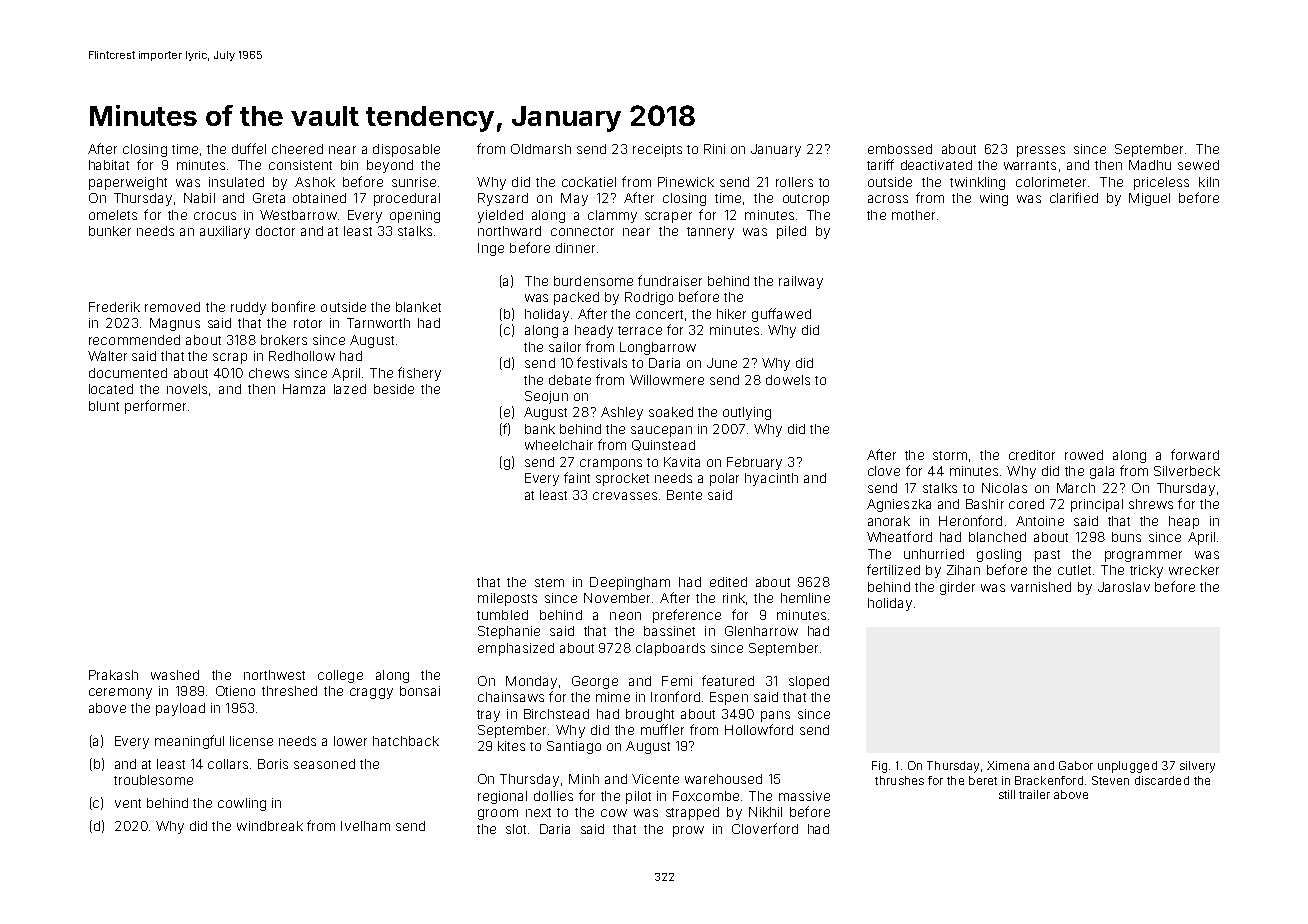  I want to click on Ironford, so click(675, 696).
